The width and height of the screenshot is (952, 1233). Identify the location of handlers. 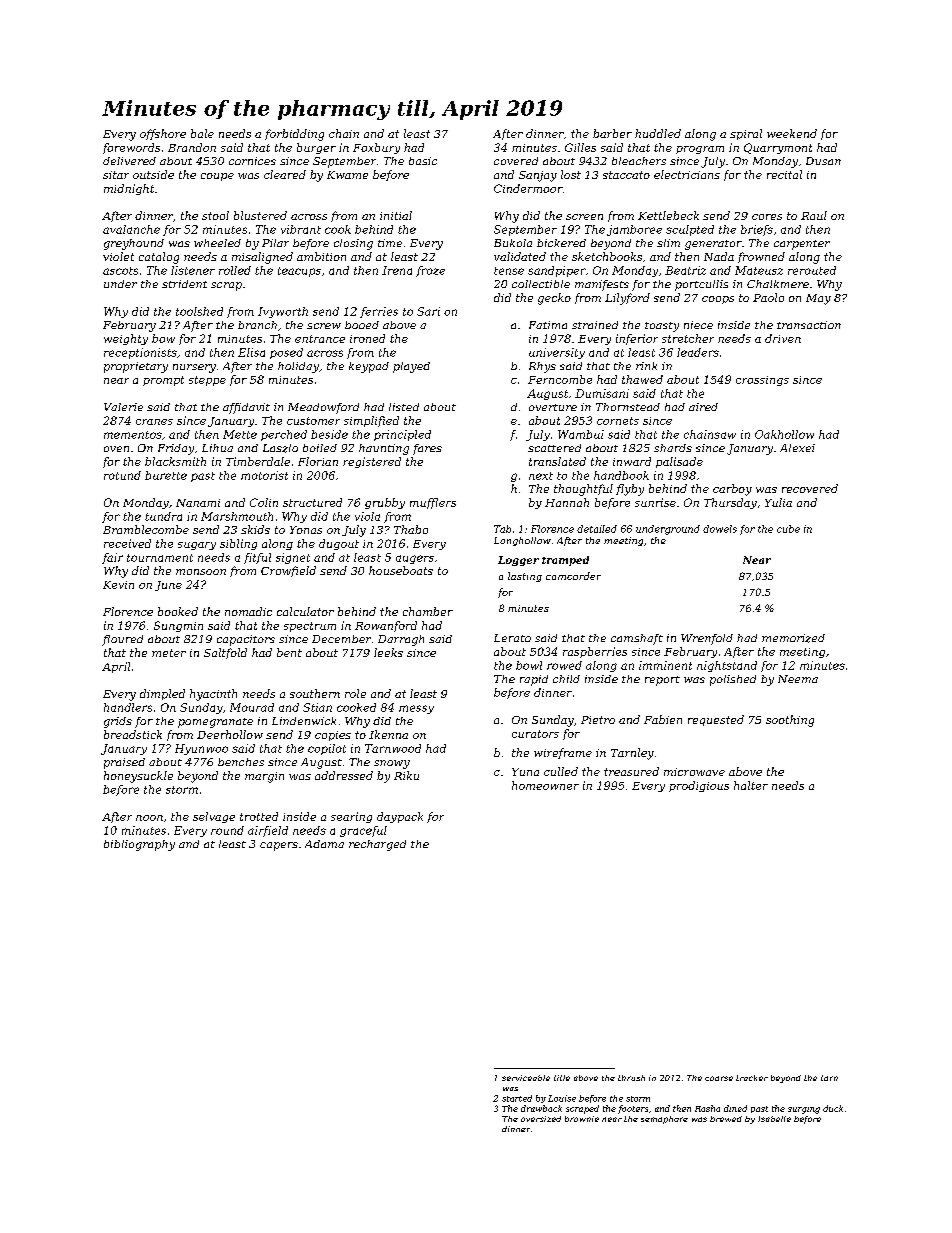
(128, 707).
